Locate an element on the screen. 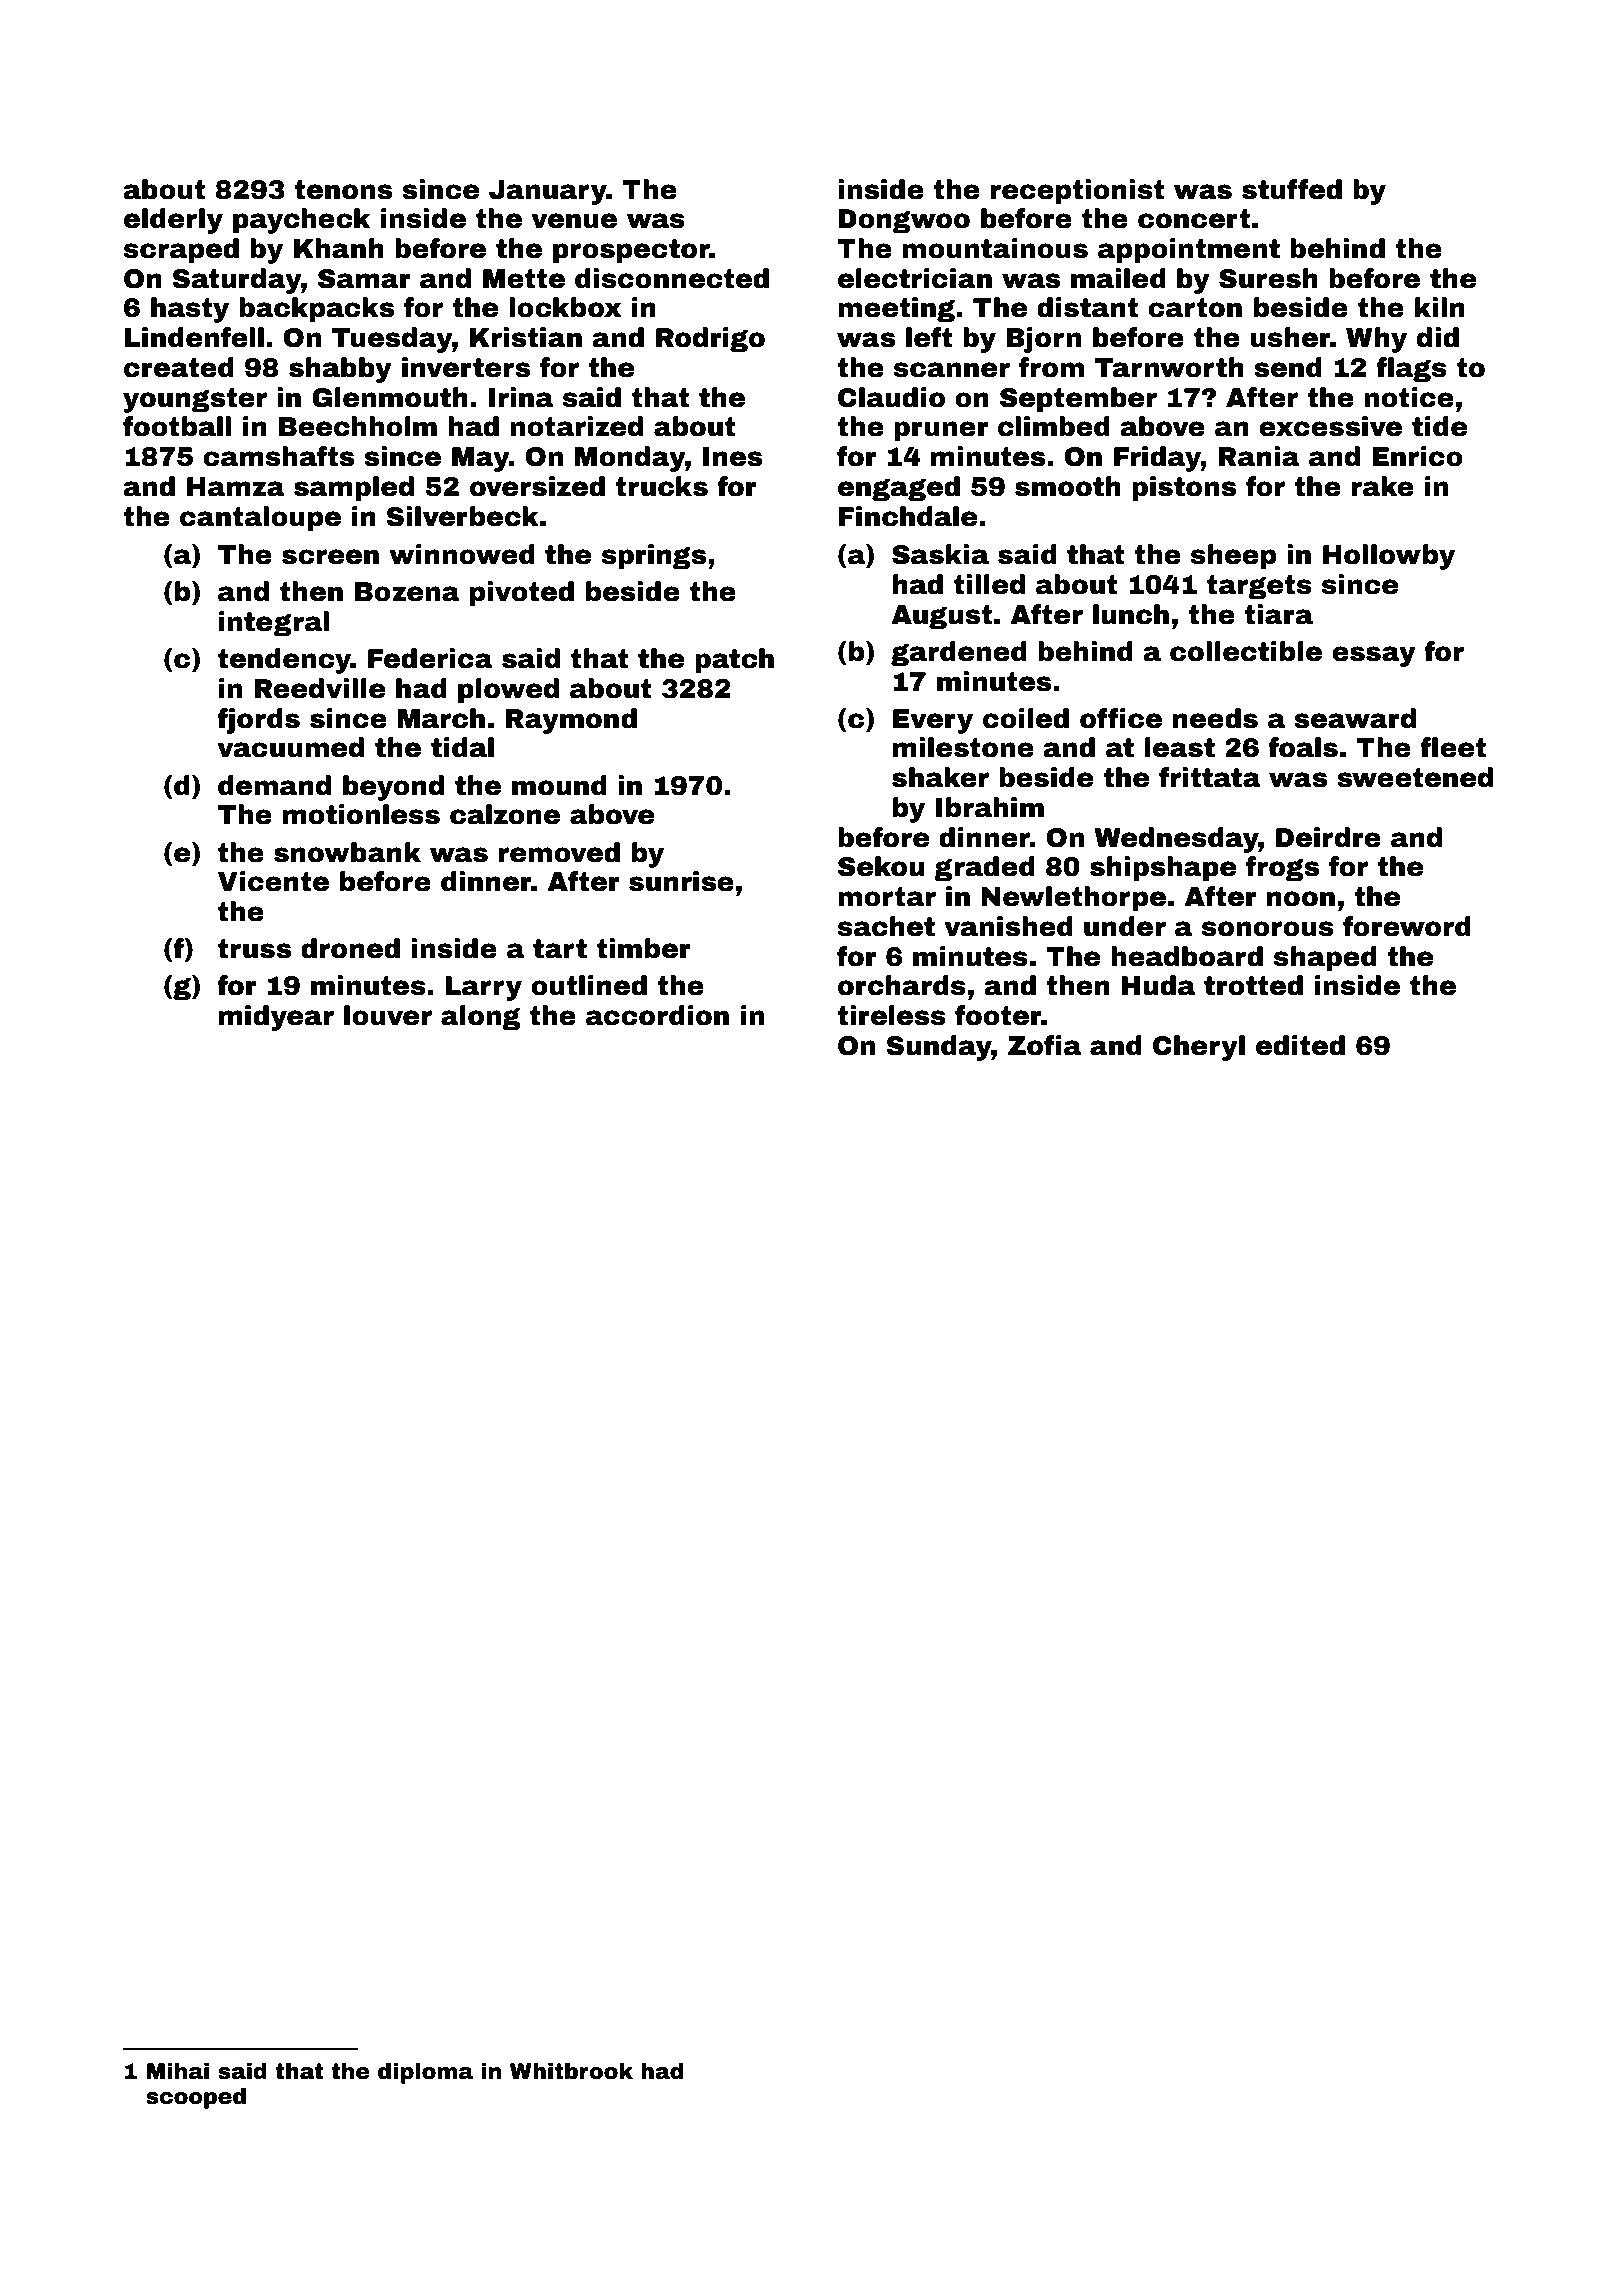  scooped is located at coordinates (196, 2098).
